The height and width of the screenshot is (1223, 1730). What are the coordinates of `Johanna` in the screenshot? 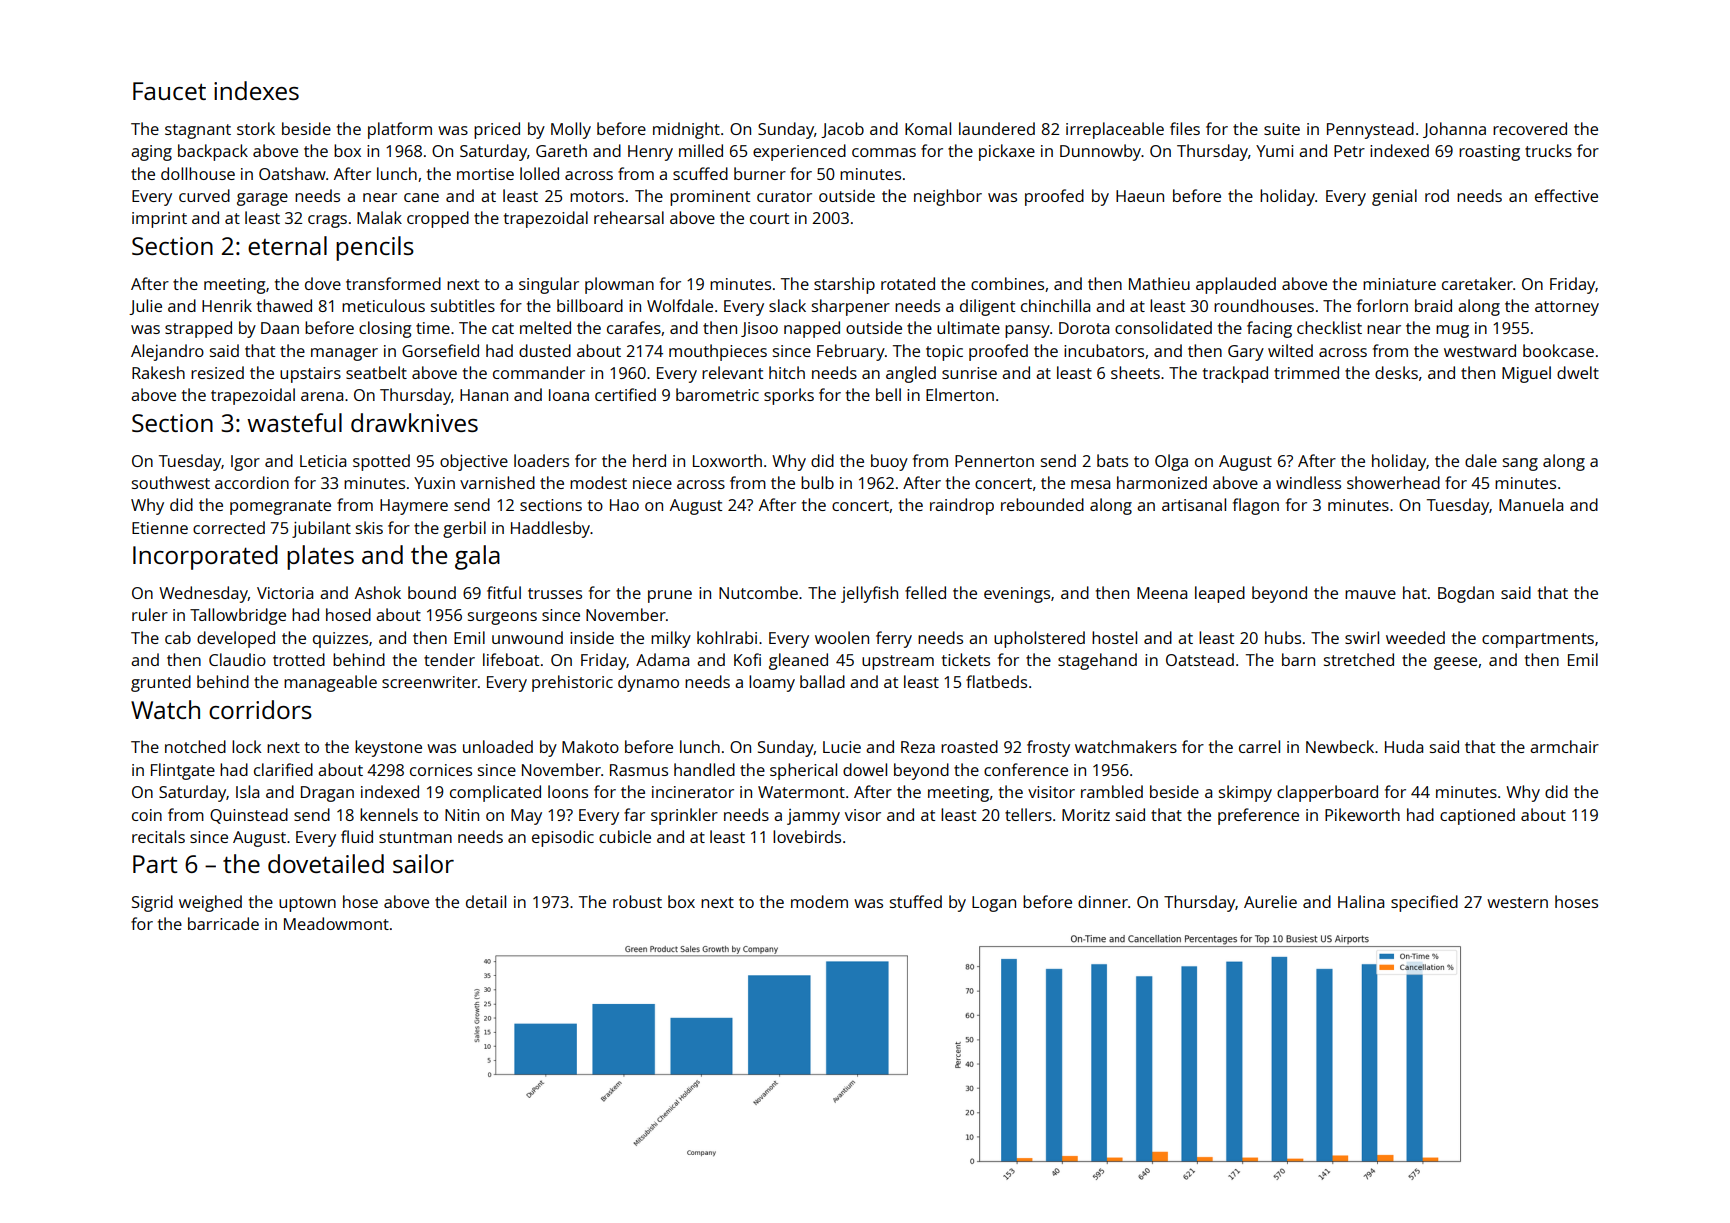 It's located at (1454, 130).
